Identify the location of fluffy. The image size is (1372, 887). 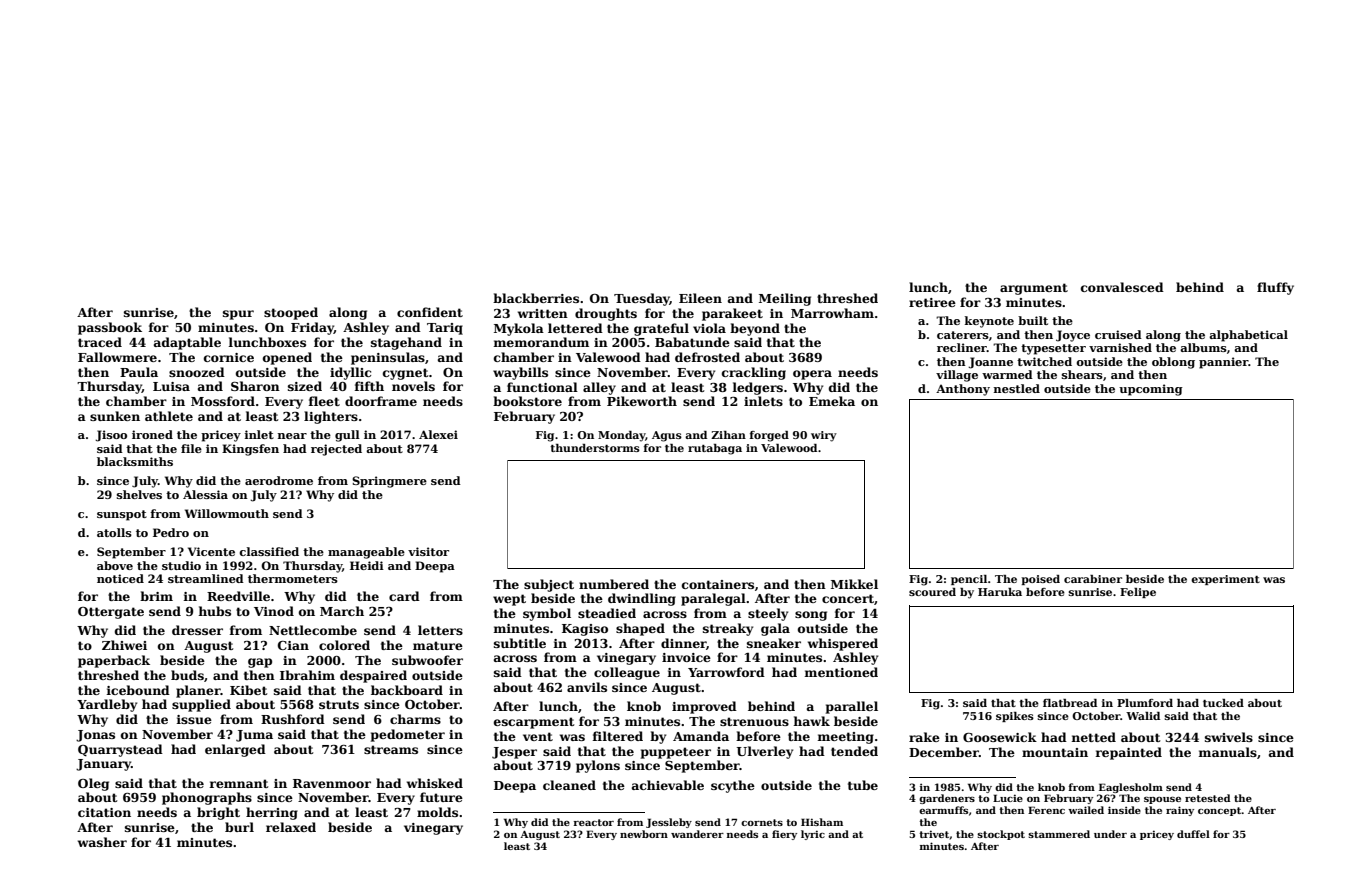
(1275, 288).
